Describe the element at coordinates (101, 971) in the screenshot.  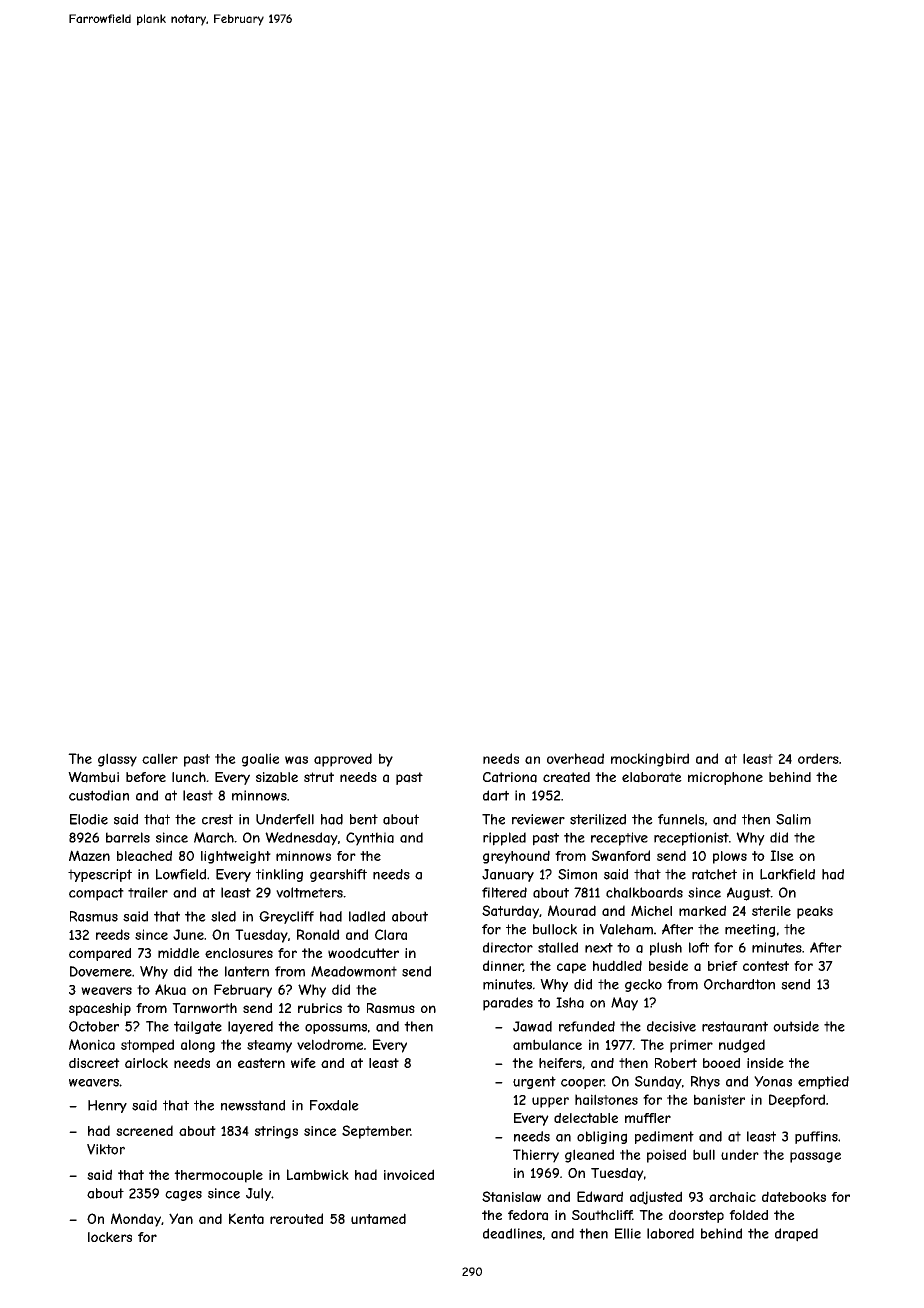
I see `Dovemere` at that location.
